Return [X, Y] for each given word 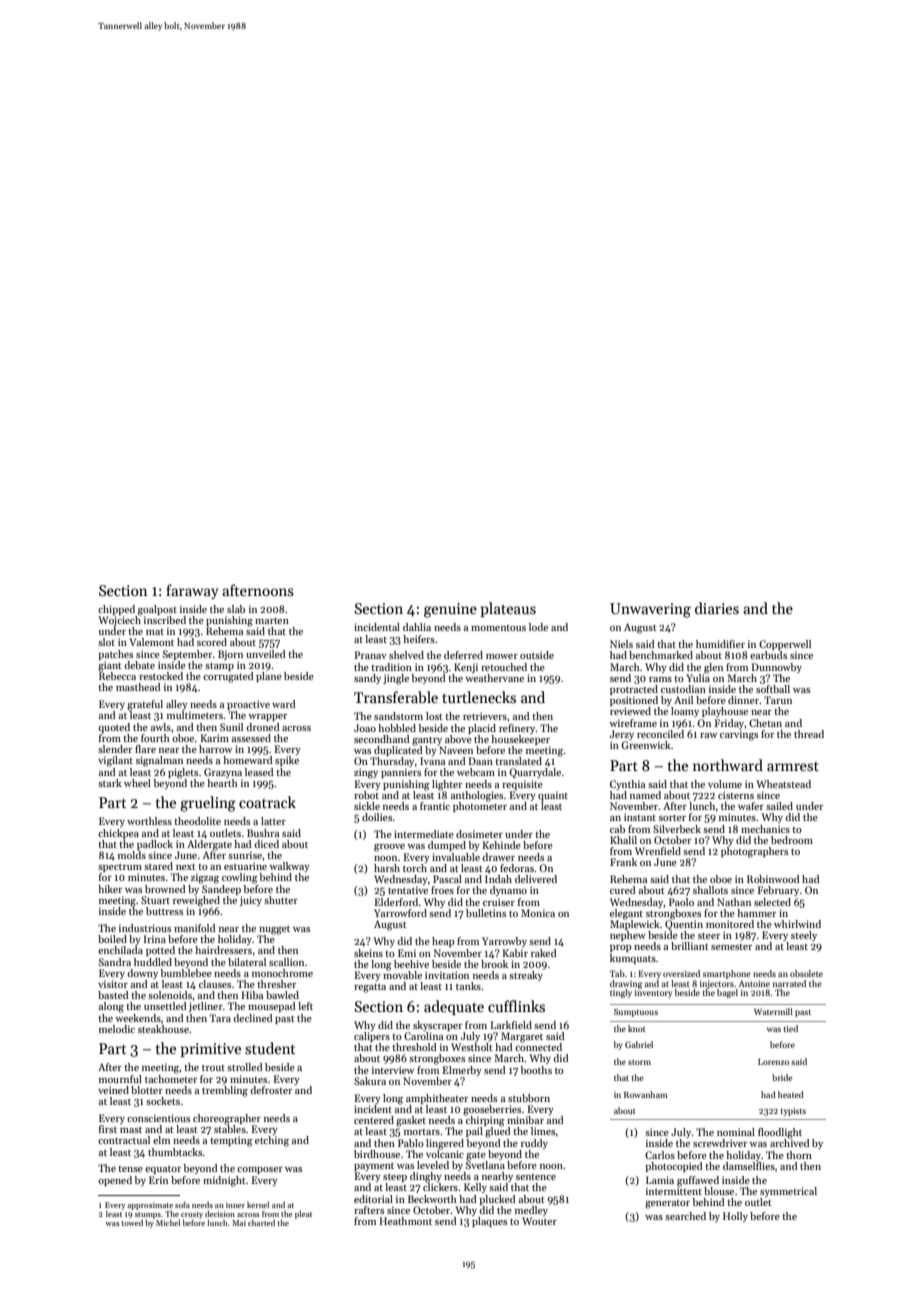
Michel [168, 1222]
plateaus [508, 609]
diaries [717, 608]
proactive [248, 705]
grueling [208, 804]
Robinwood [773, 879]
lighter [447, 785]
